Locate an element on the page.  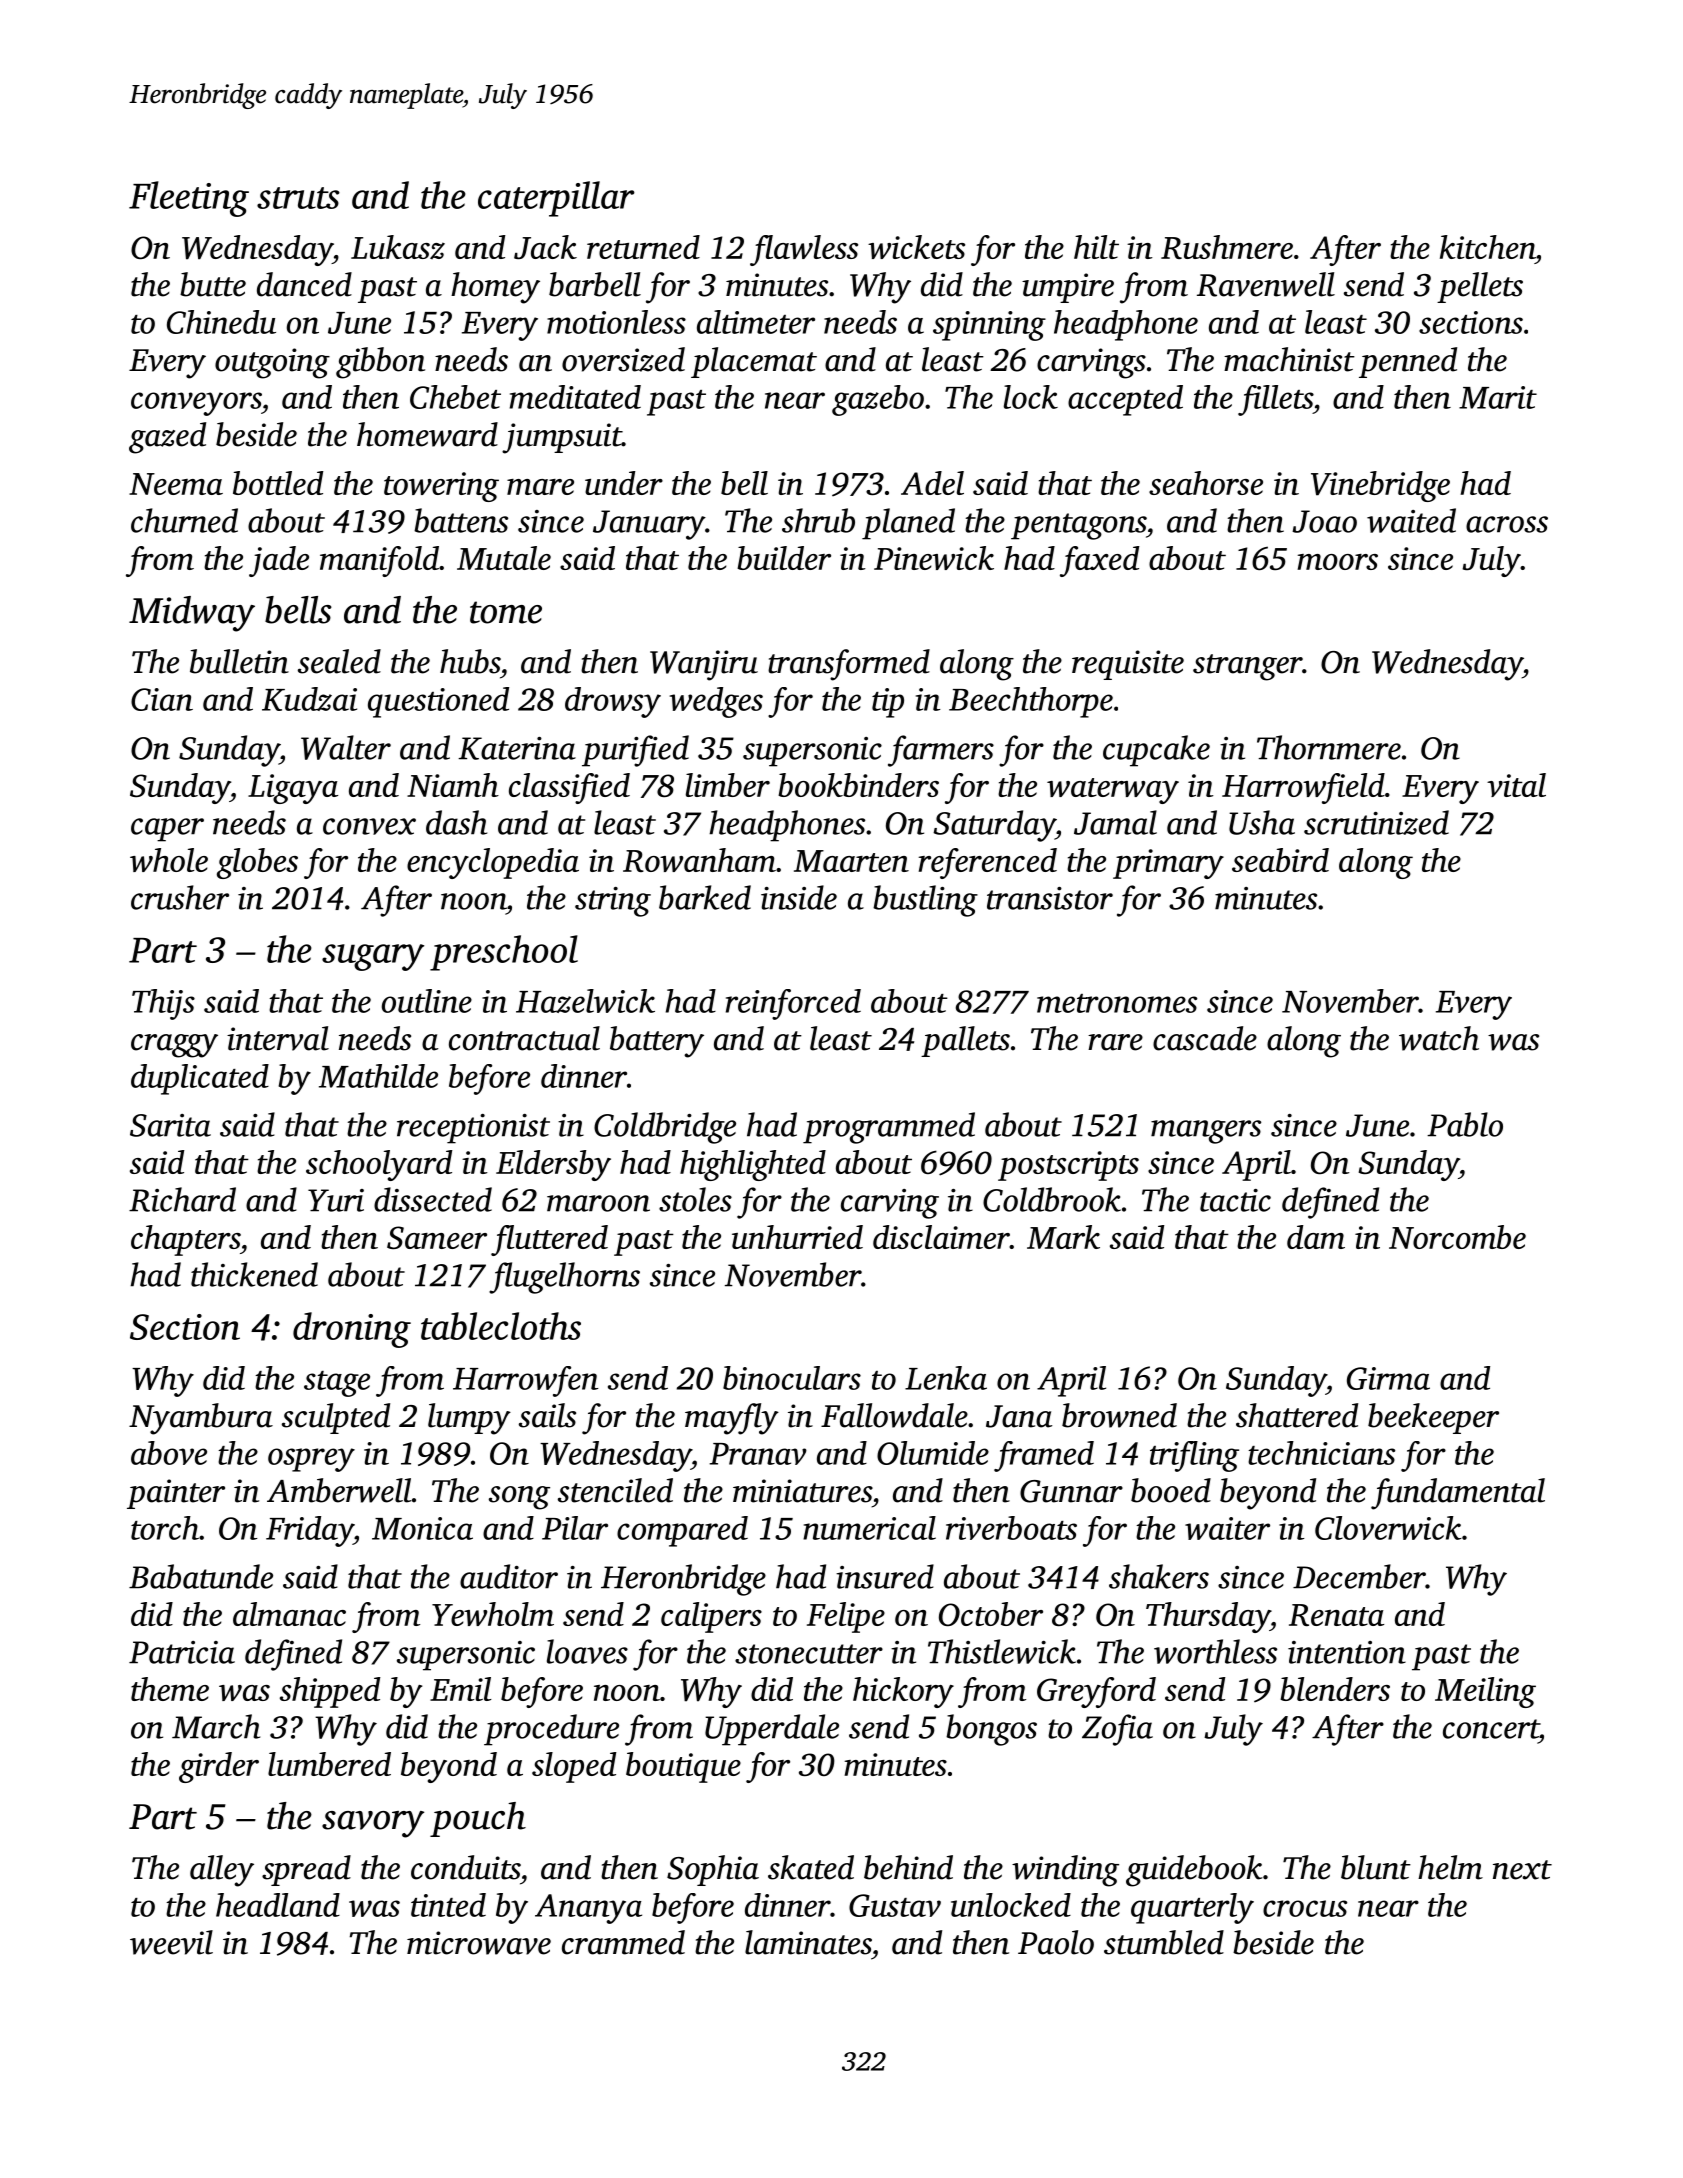
caterpillar is located at coordinates (556, 199).
